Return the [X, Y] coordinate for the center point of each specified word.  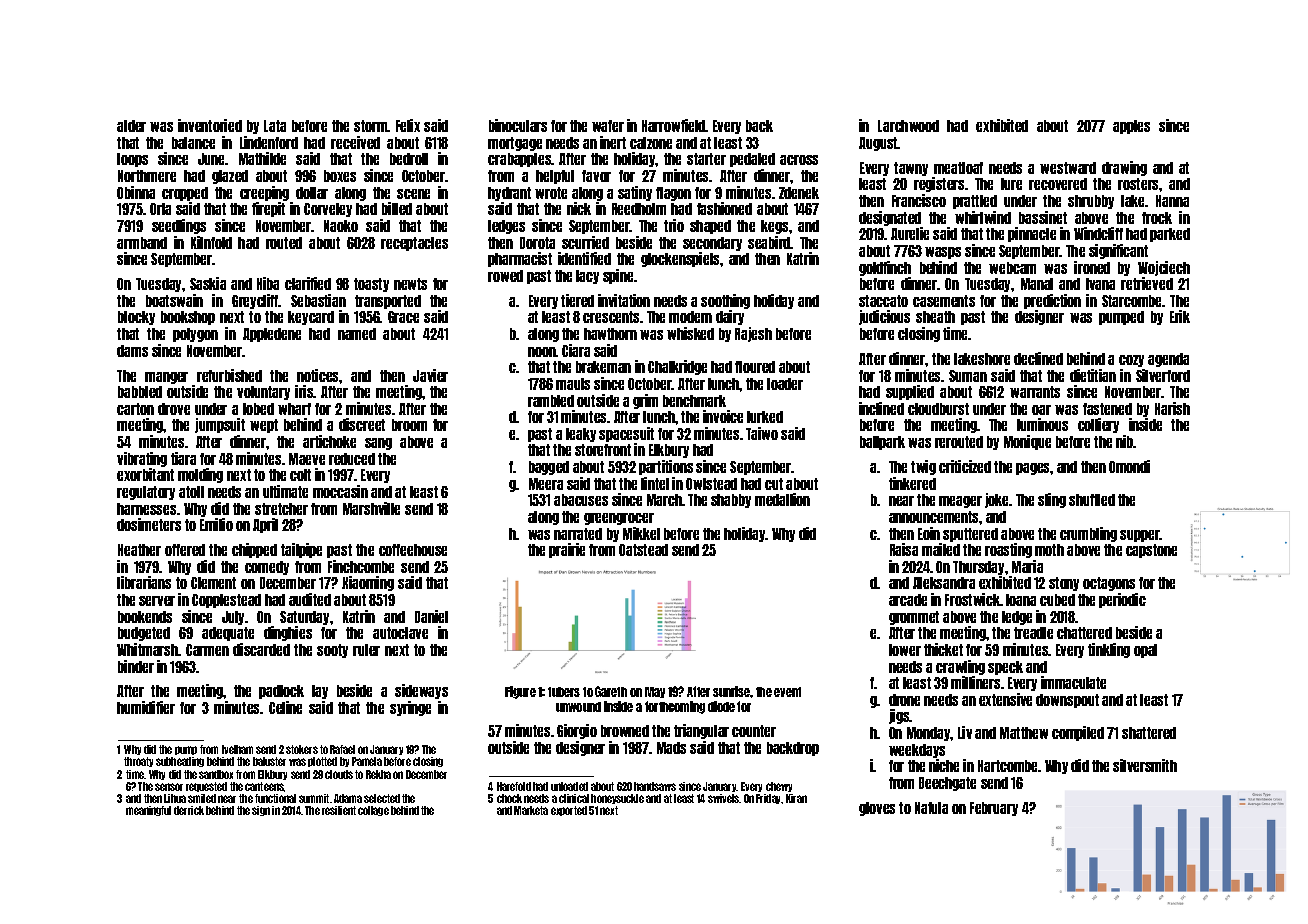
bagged [549, 468]
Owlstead [711, 484]
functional [275, 798]
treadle [1033, 633]
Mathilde [262, 158]
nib [1125, 441]
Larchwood [908, 126]
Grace [403, 317]
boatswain [174, 300]
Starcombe [1132, 301]
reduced [352, 459]
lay [320, 692]
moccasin [340, 491]
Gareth [611, 691]
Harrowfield [674, 125]
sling [1052, 500]
